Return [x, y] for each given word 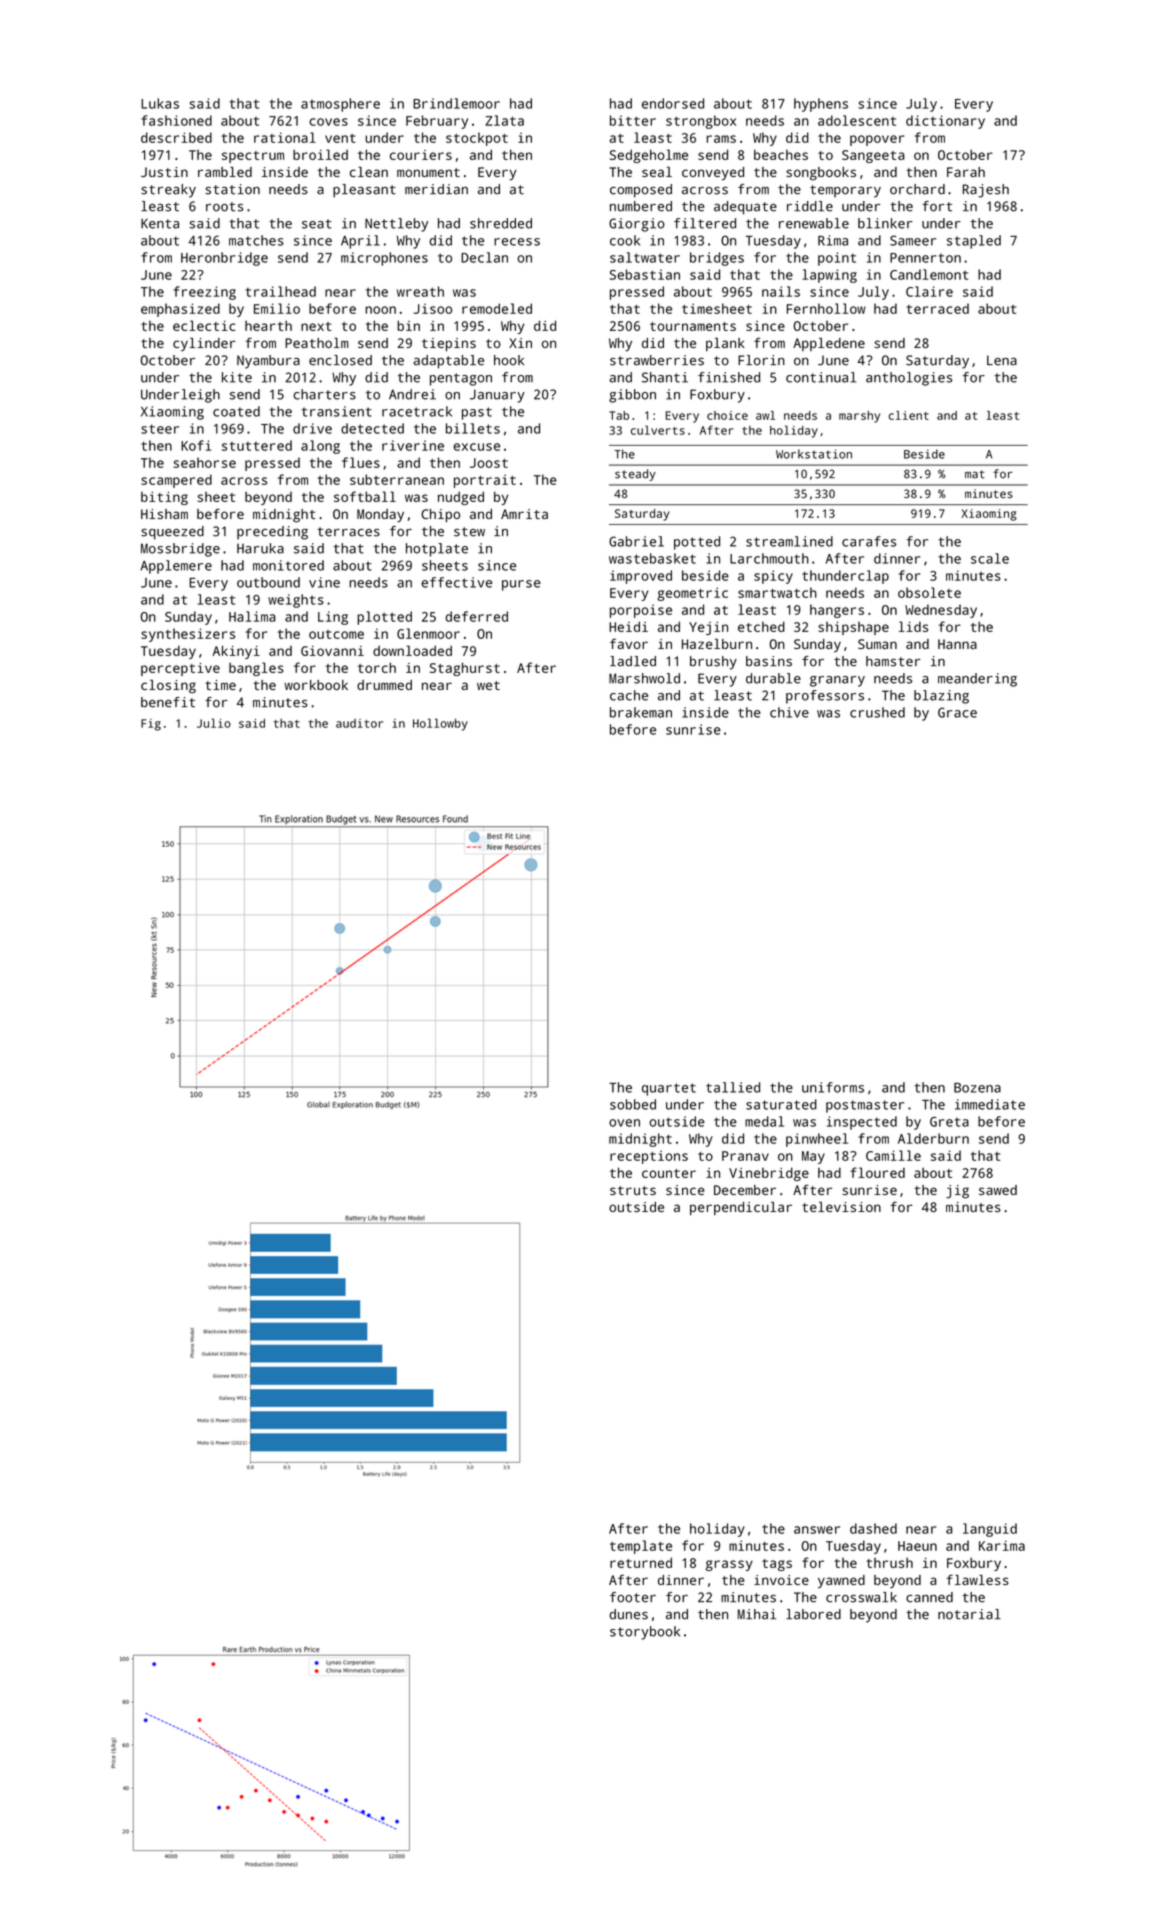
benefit [168, 702]
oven [624, 1123]
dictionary [945, 122]
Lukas [160, 103]
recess [517, 242]
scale [990, 558]
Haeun [917, 1546]
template [641, 1547]
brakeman [641, 712]
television [841, 1207]
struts [633, 1190]
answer [817, 1530]
